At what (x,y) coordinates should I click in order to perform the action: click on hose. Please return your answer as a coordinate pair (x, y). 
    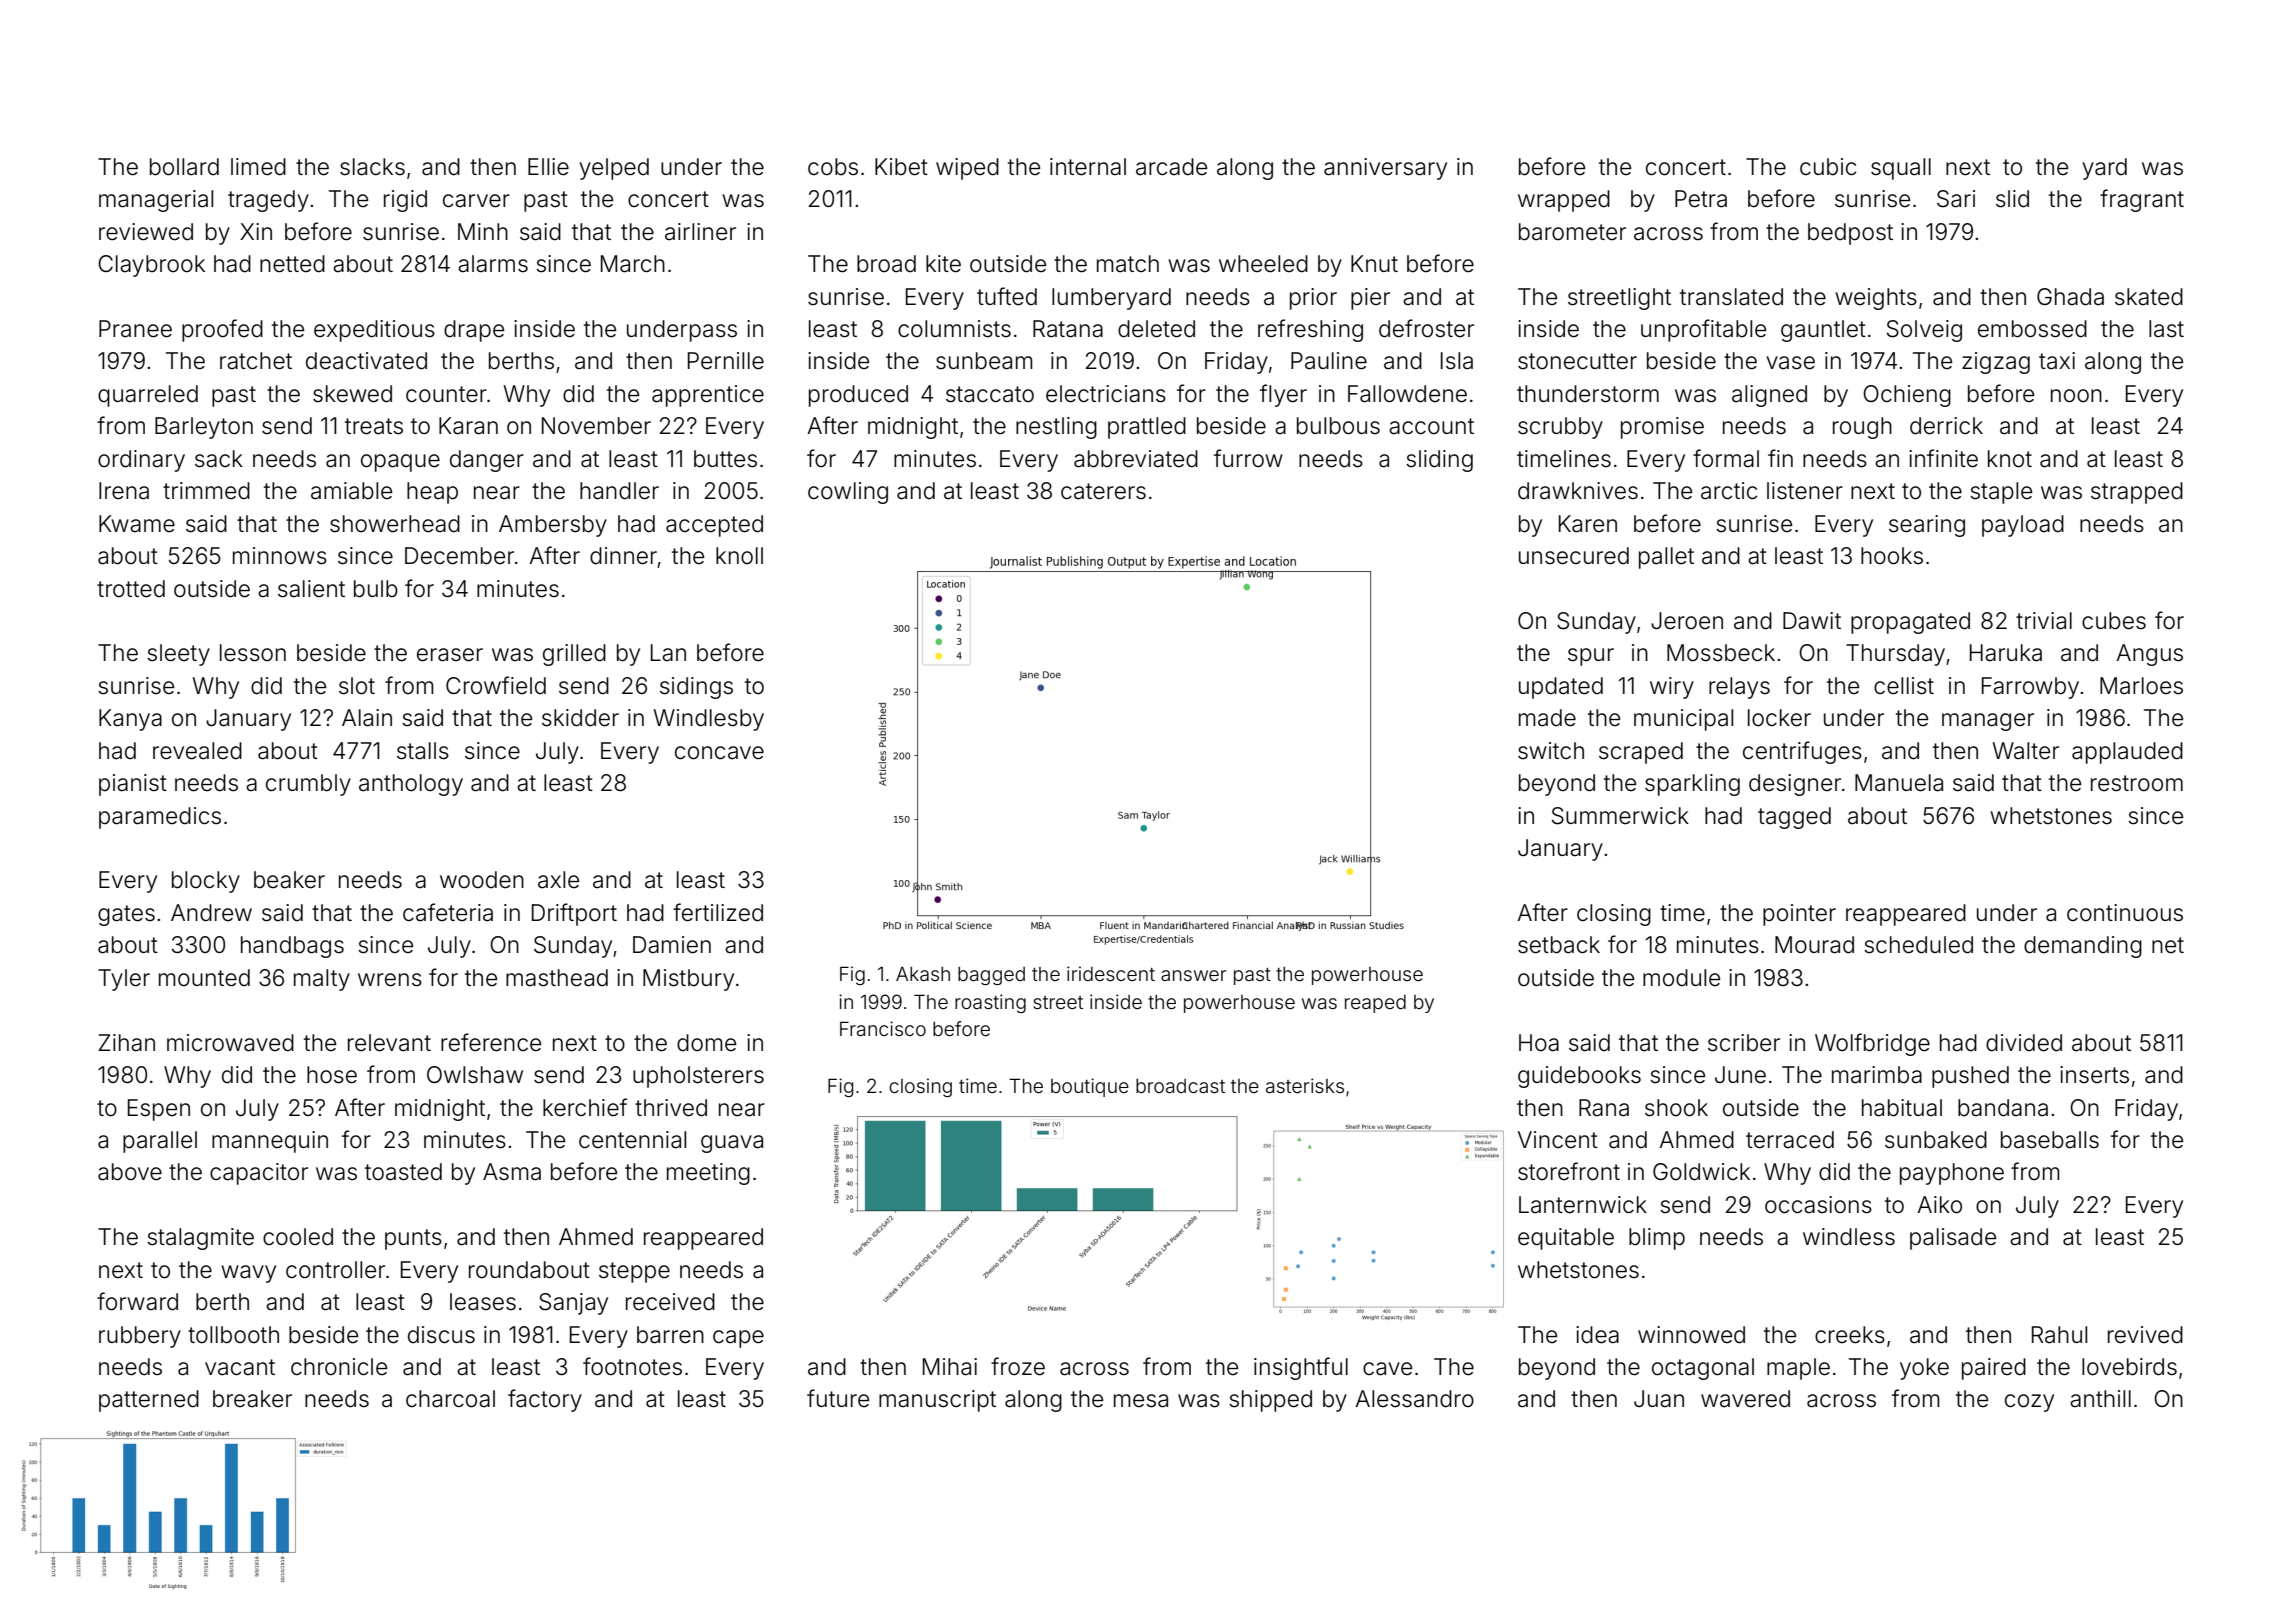
    Looking at the image, I should click on (332, 1075).
